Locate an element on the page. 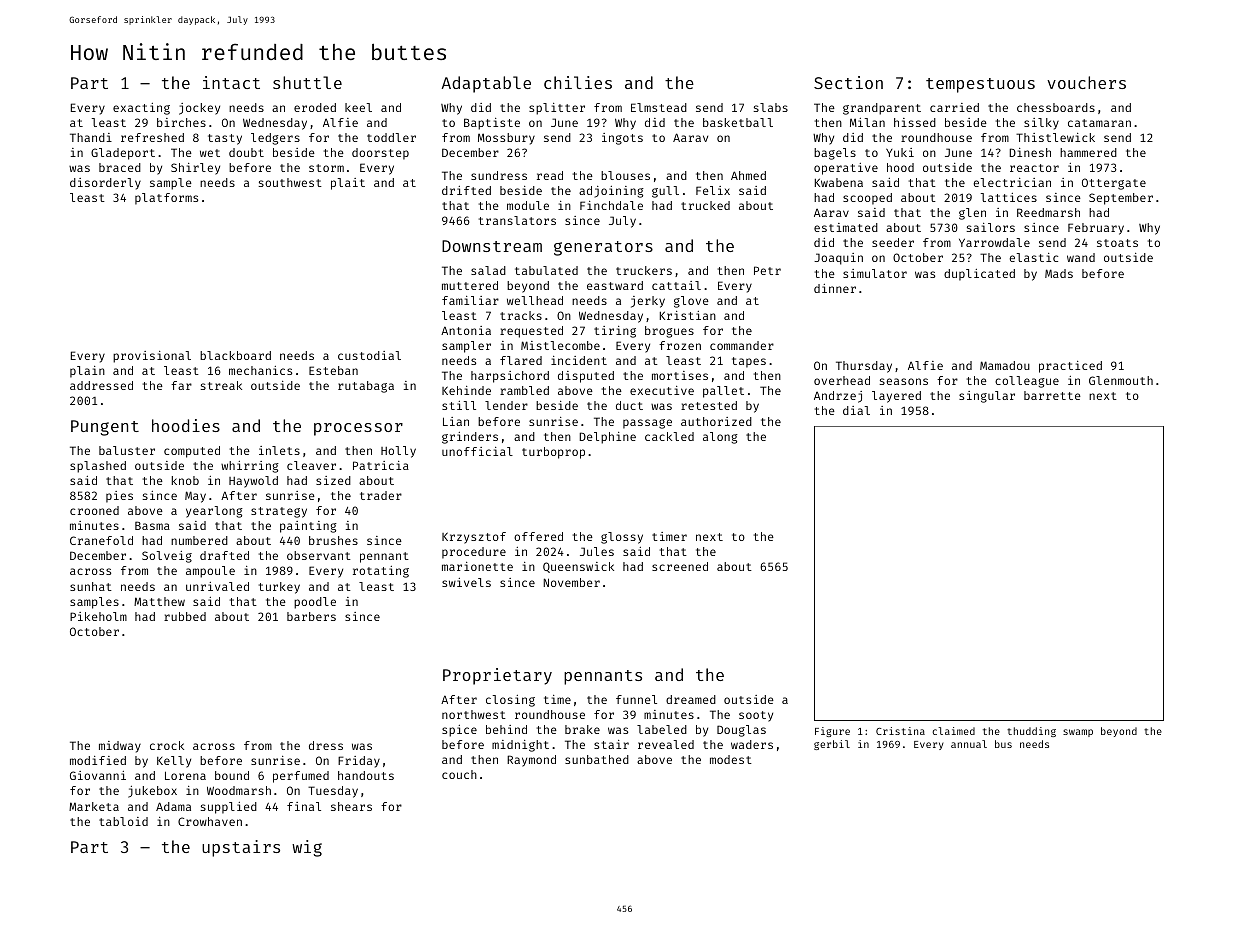 The width and height of the image is (1233, 952). November is located at coordinates (571, 582).
